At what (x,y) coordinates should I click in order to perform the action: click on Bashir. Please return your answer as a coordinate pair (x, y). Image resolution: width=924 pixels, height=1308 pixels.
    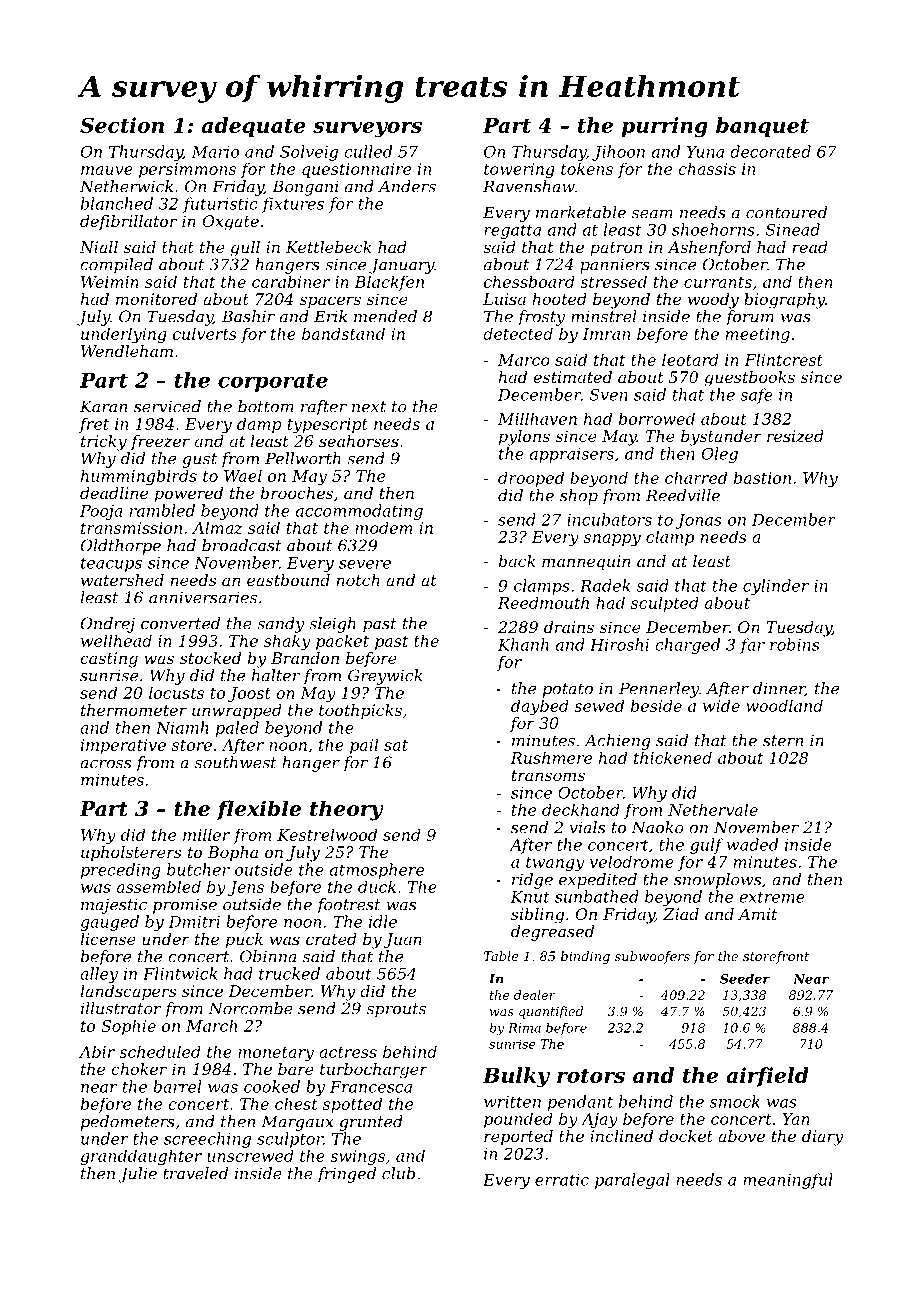
    Looking at the image, I should click on (248, 316).
